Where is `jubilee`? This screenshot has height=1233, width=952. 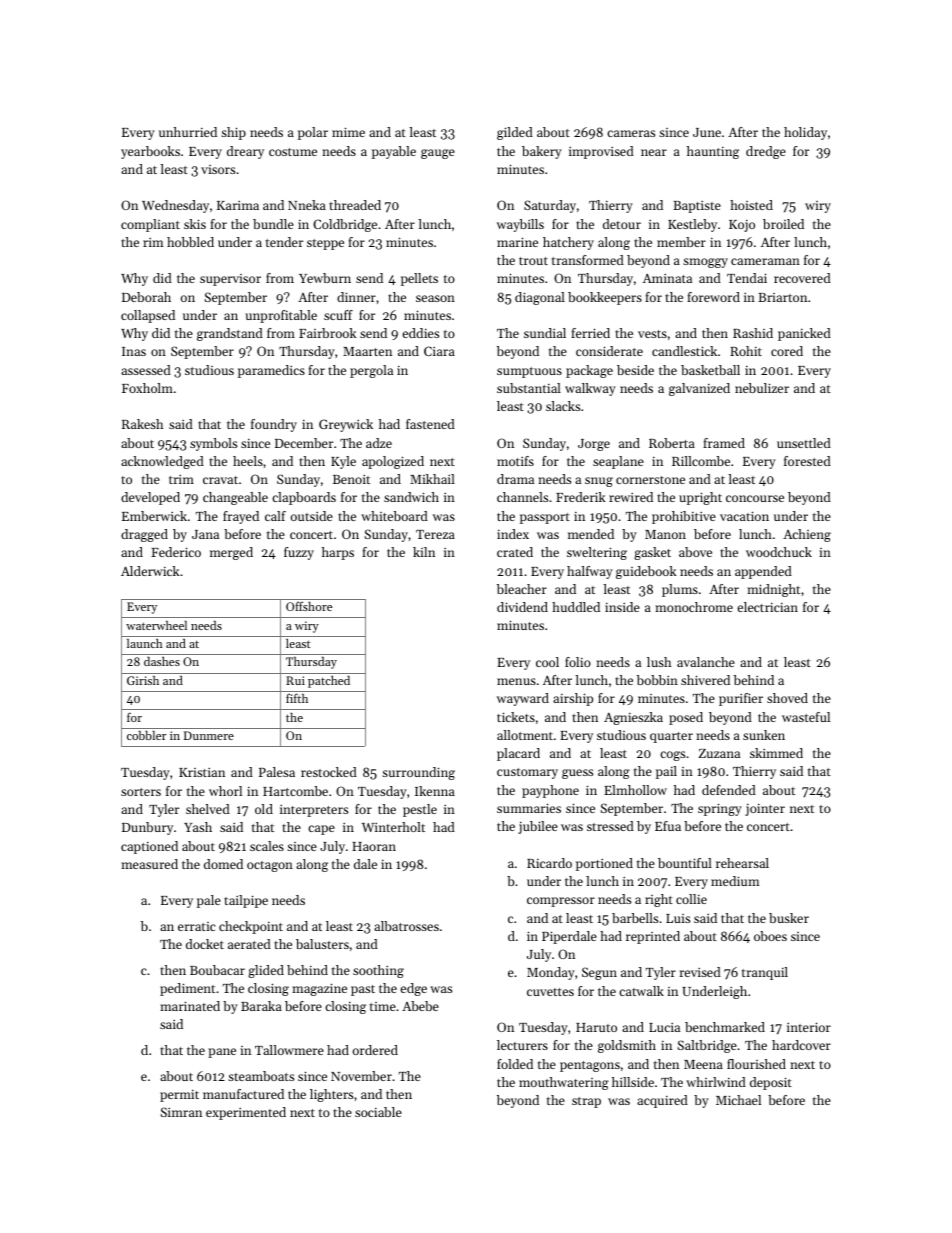 jubilee is located at coordinates (538, 827).
